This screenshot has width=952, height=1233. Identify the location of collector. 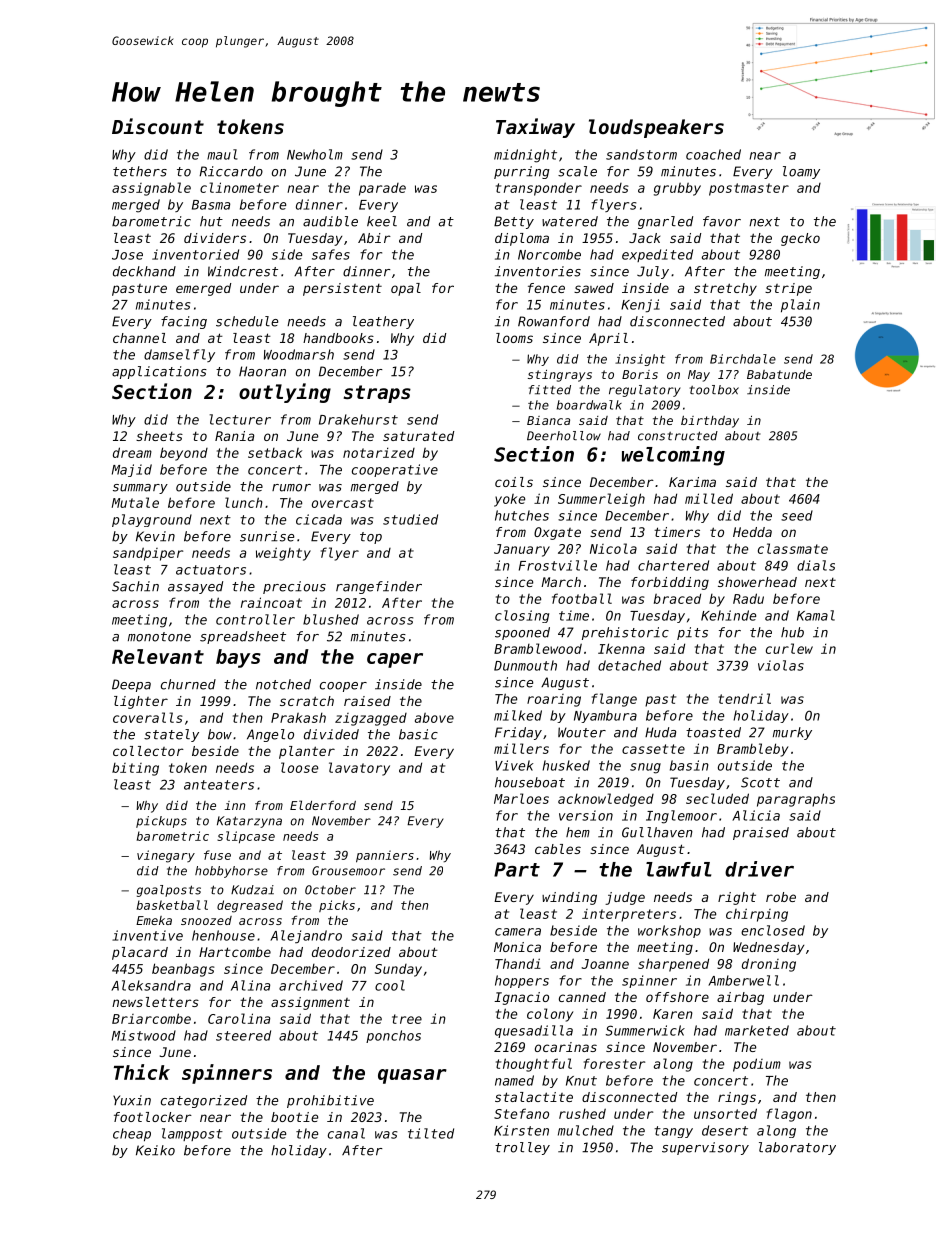
(148, 751).
